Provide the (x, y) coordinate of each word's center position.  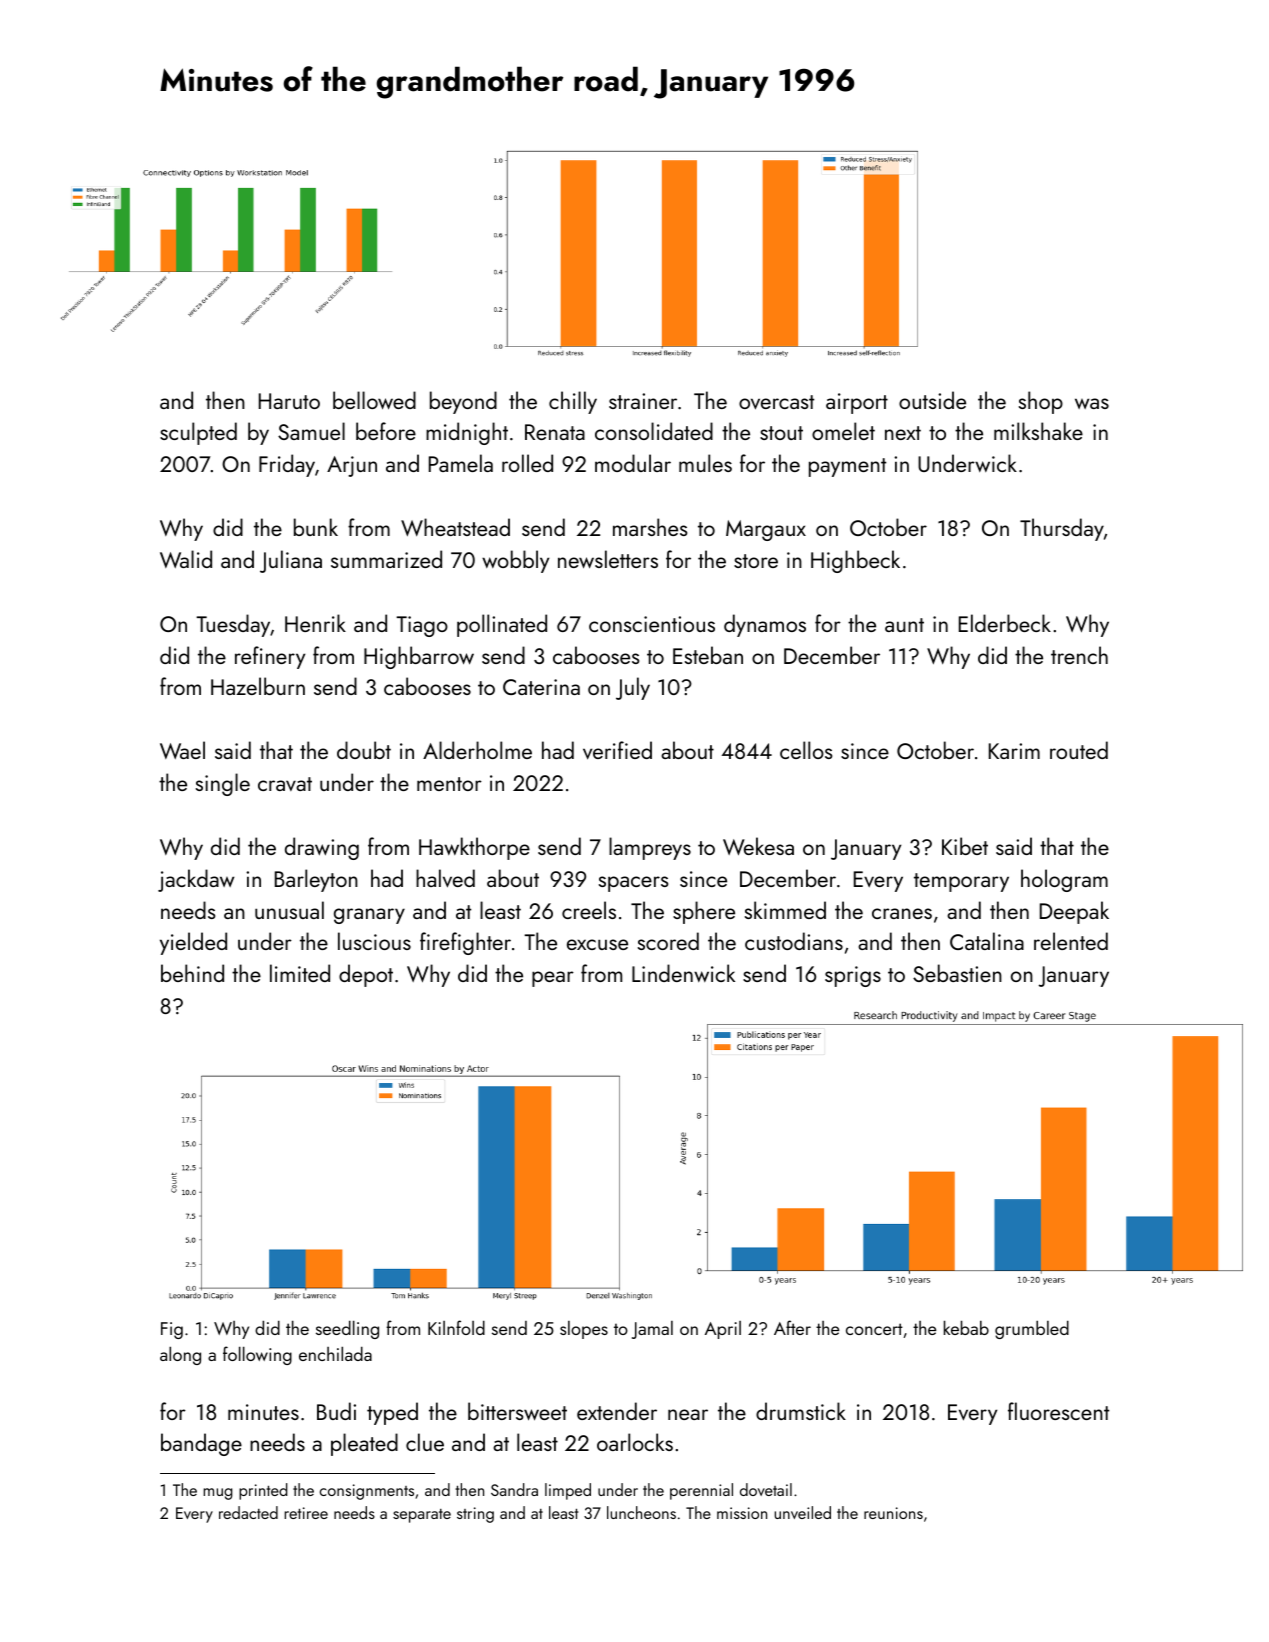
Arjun (352, 466)
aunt (904, 625)
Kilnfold (456, 1327)
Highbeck (855, 561)
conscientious (652, 624)
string (475, 1515)
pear (553, 979)
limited (300, 973)
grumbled (1032, 1329)
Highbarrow (419, 657)
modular (633, 463)
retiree (306, 1513)
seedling (347, 1329)
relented (1071, 941)
